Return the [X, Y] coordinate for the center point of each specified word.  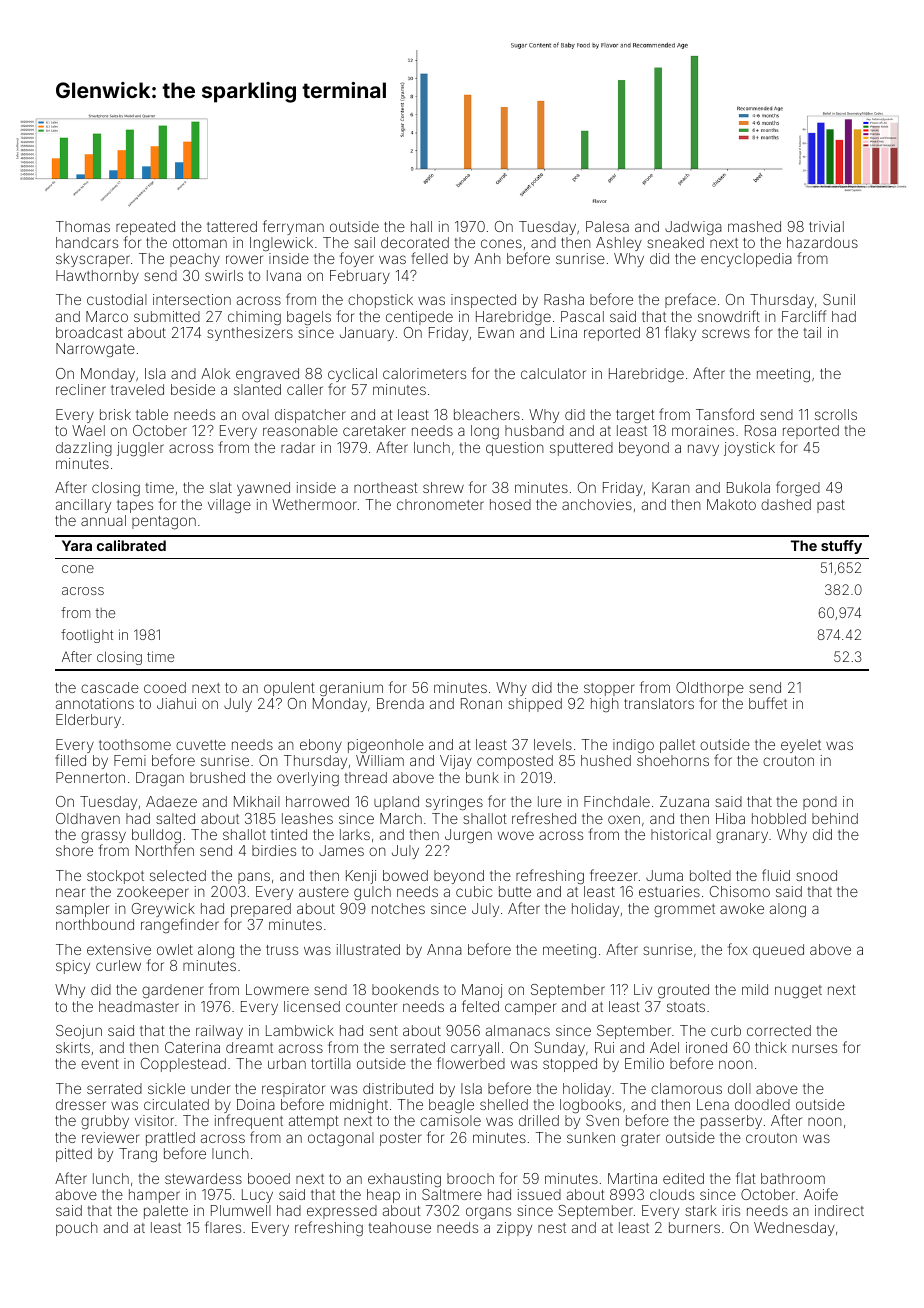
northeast [386, 487]
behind [835, 818]
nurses [814, 1048]
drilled [539, 1120]
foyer [357, 259]
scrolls [836, 414]
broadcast [89, 332]
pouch [77, 1229]
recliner [81, 389]
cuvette [201, 745]
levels [553, 744]
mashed [754, 226]
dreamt [249, 1047]
